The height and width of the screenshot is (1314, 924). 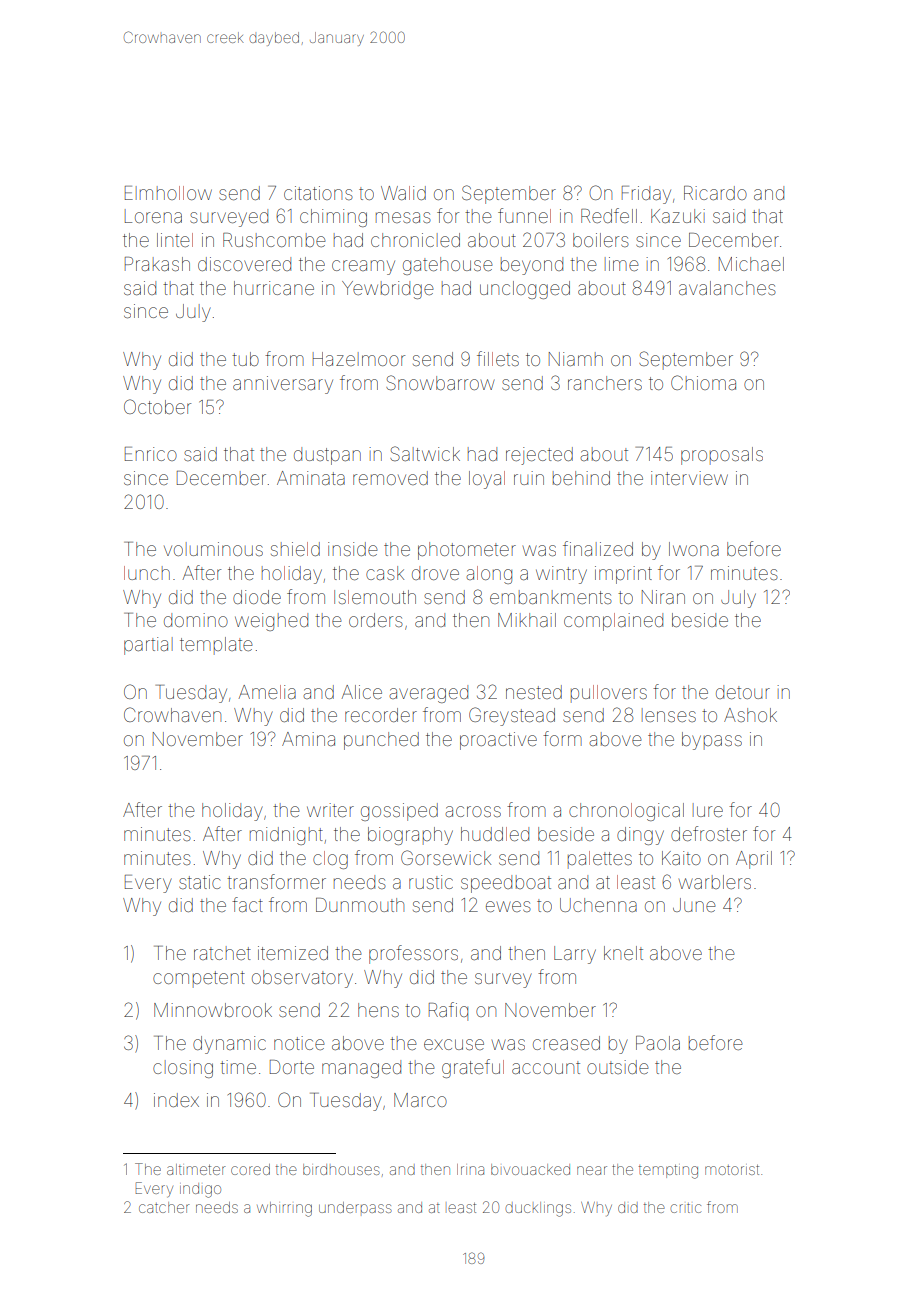 I want to click on partial, so click(x=148, y=646).
